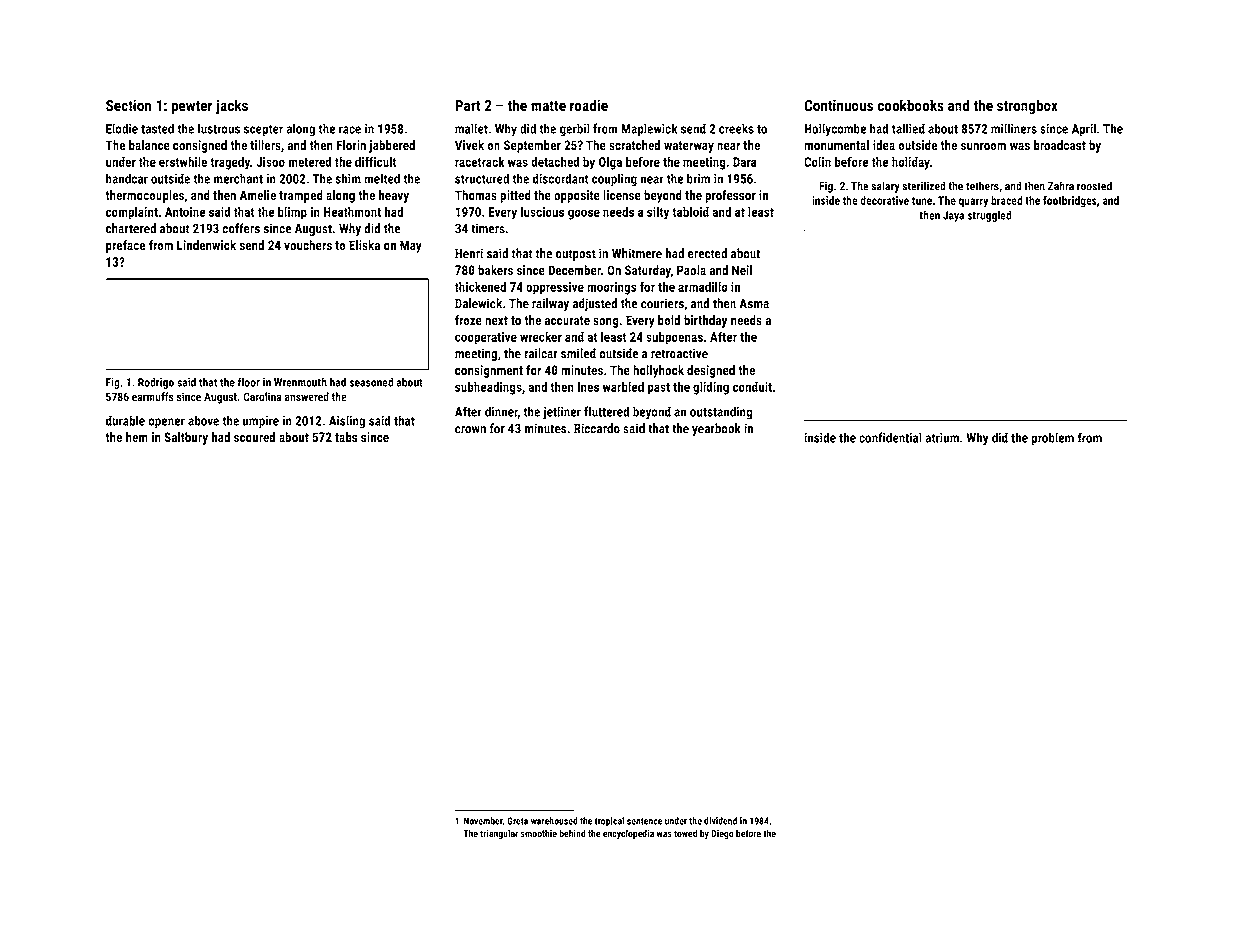 This screenshot has width=1233, height=952. Describe the element at coordinates (637, 253) in the screenshot. I see `Whitmere` at that location.
